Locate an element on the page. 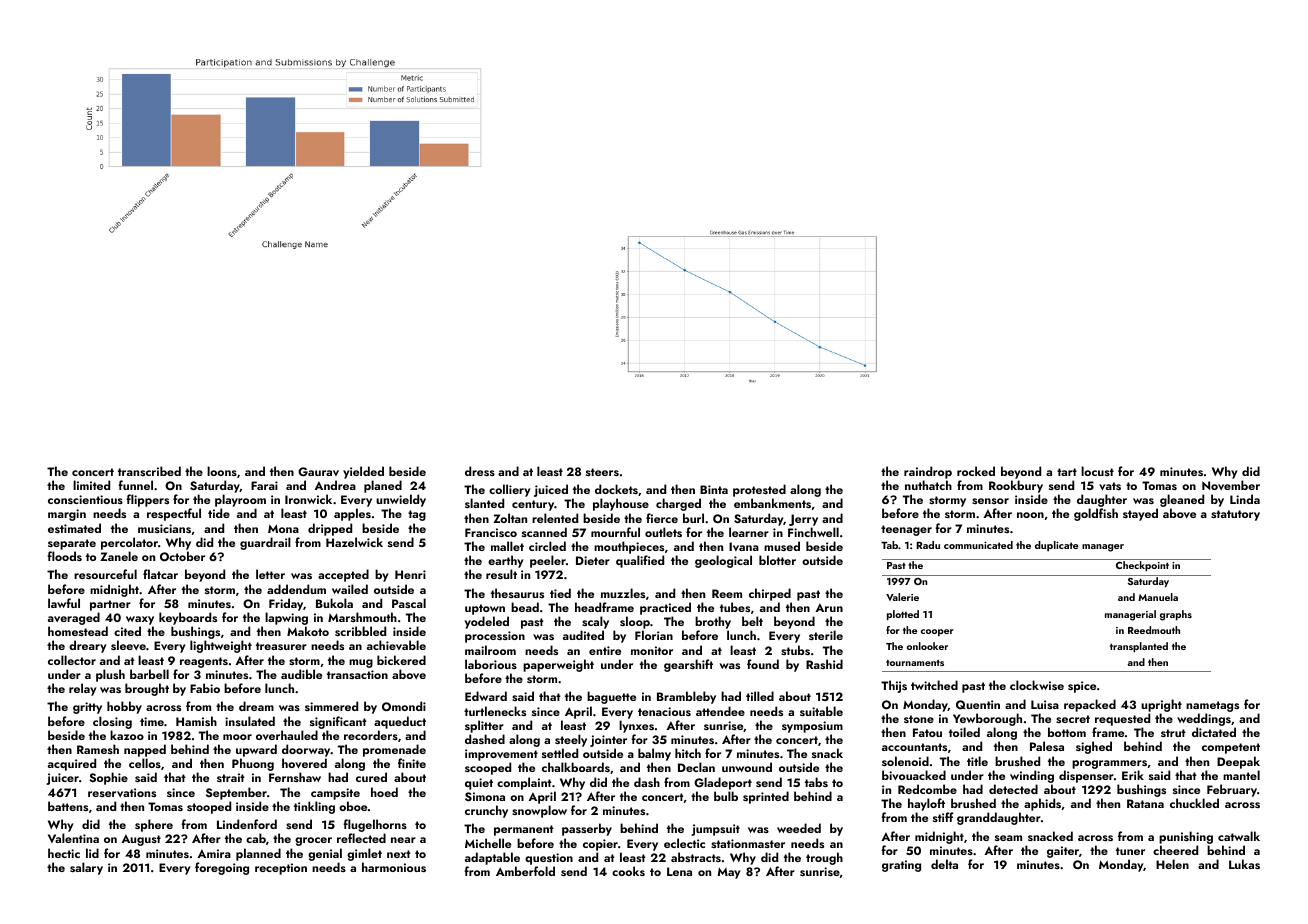  cooper is located at coordinates (937, 632).
